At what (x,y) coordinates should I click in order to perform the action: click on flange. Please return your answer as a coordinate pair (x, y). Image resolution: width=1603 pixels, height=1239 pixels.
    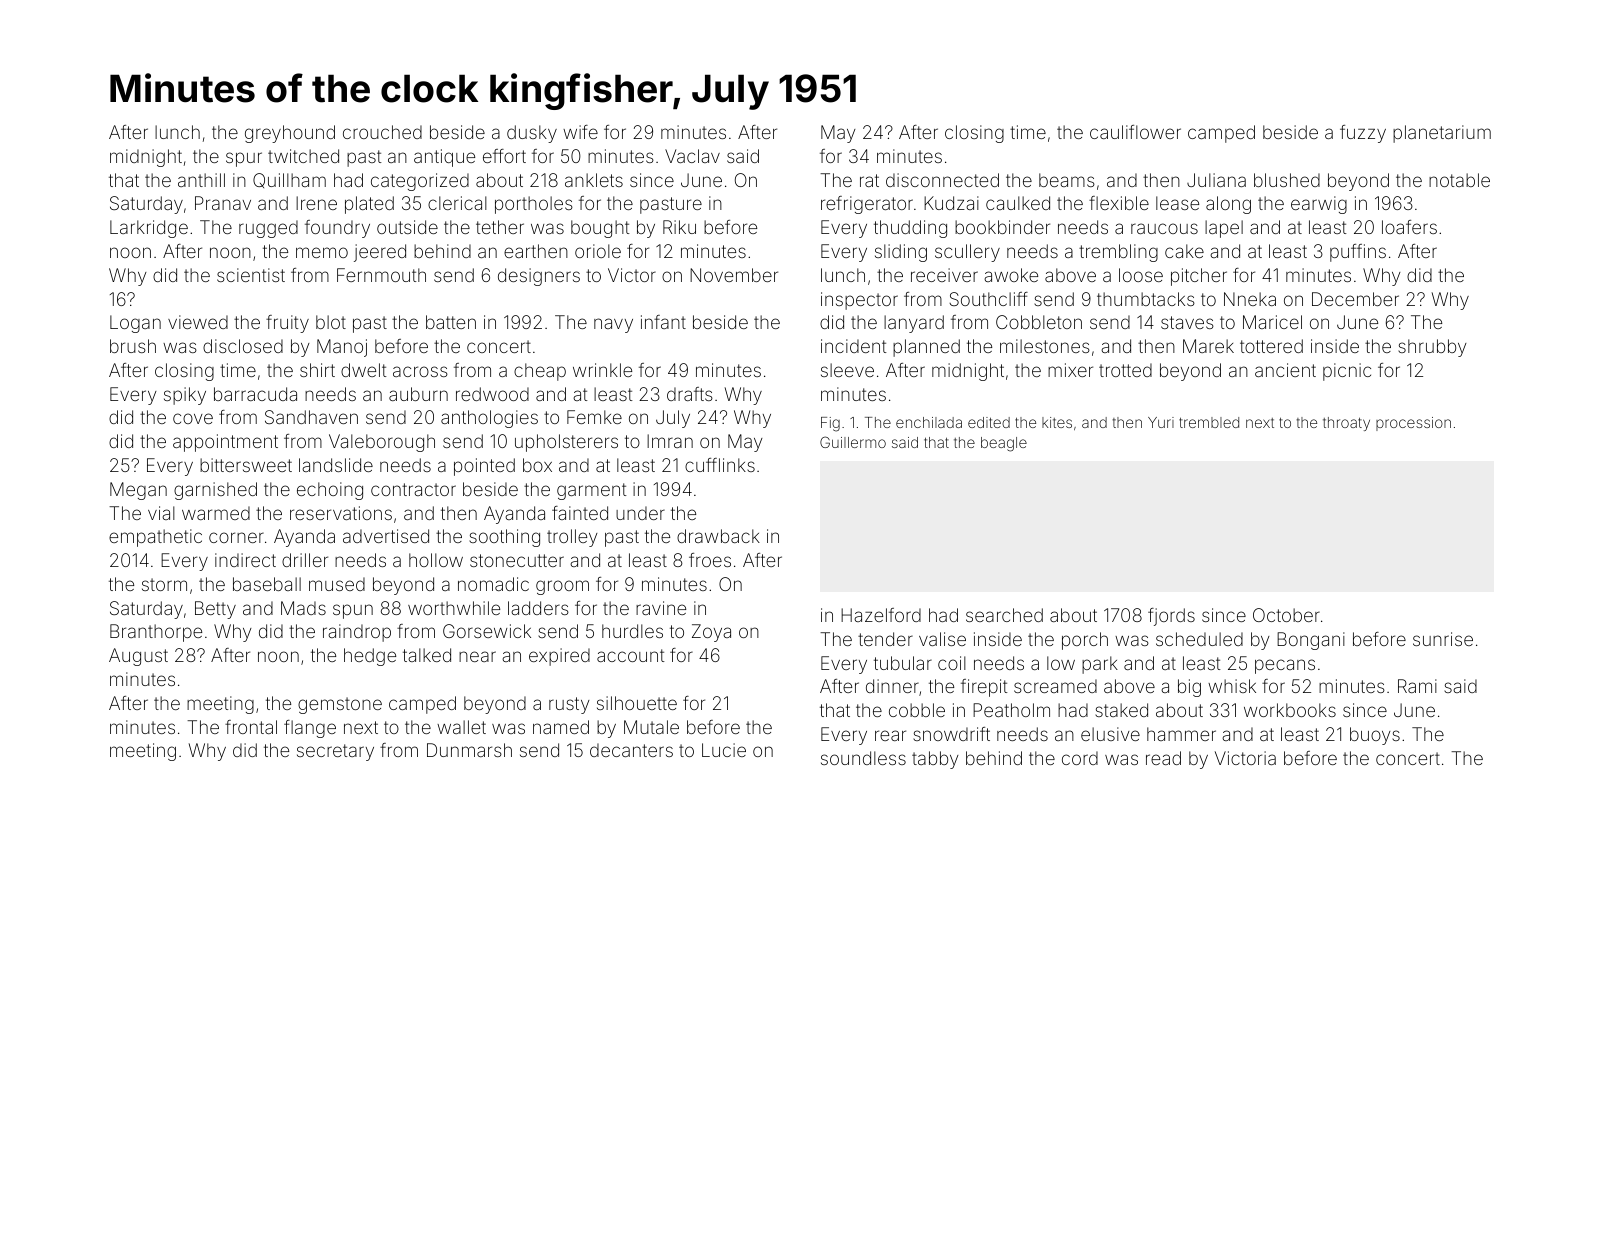
    Looking at the image, I should click on (310, 729).
